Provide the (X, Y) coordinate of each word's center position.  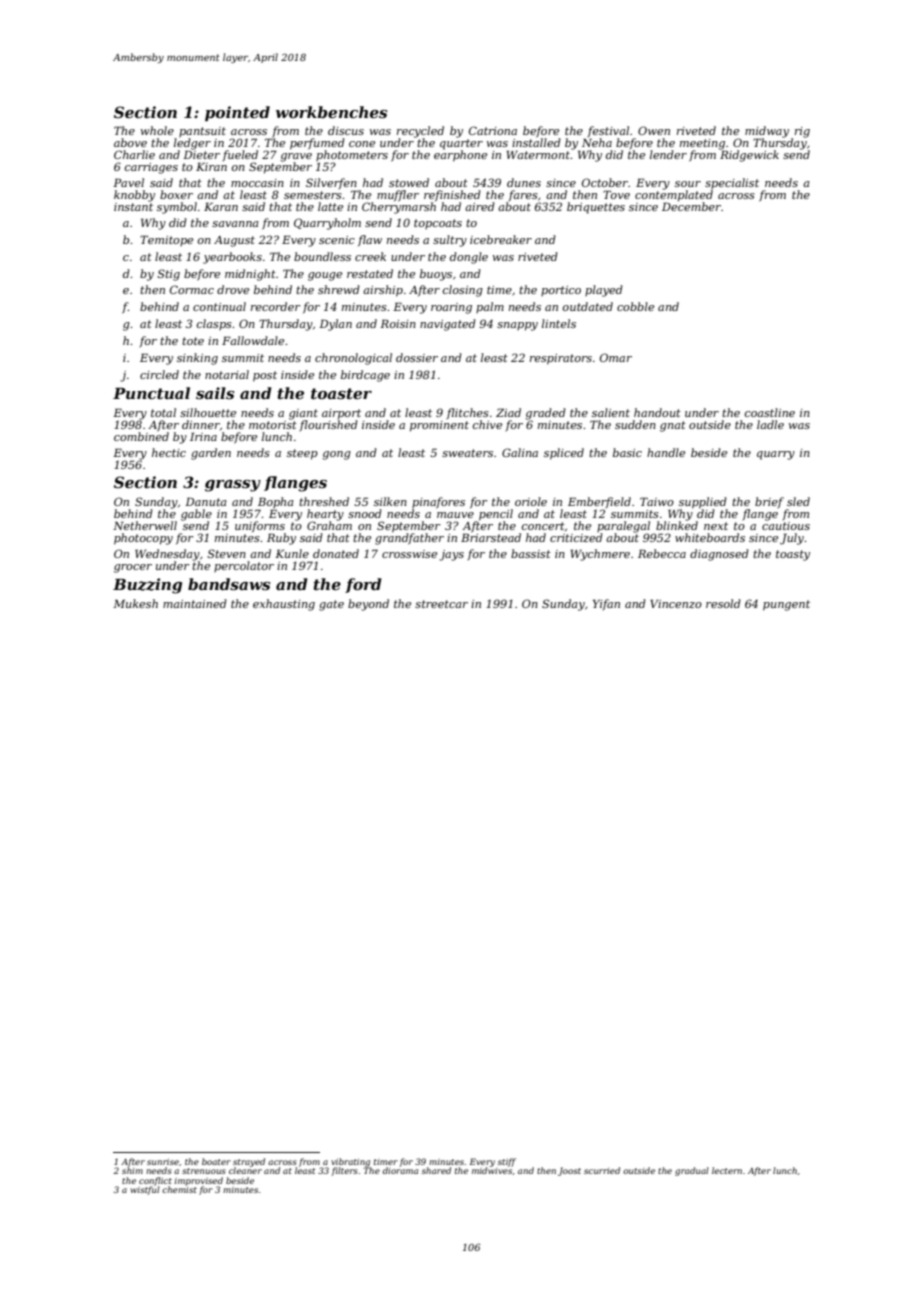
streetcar (441, 604)
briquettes (596, 208)
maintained (195, 603)
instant (133, 207)
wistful (145, 1190)
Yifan (606, 604)
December (691, 206)
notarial (227, 374)
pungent (786, 605)
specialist (732, 183)
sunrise (163, 1162)
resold (723, 603)
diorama (400, 1170)
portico (561, 291)
